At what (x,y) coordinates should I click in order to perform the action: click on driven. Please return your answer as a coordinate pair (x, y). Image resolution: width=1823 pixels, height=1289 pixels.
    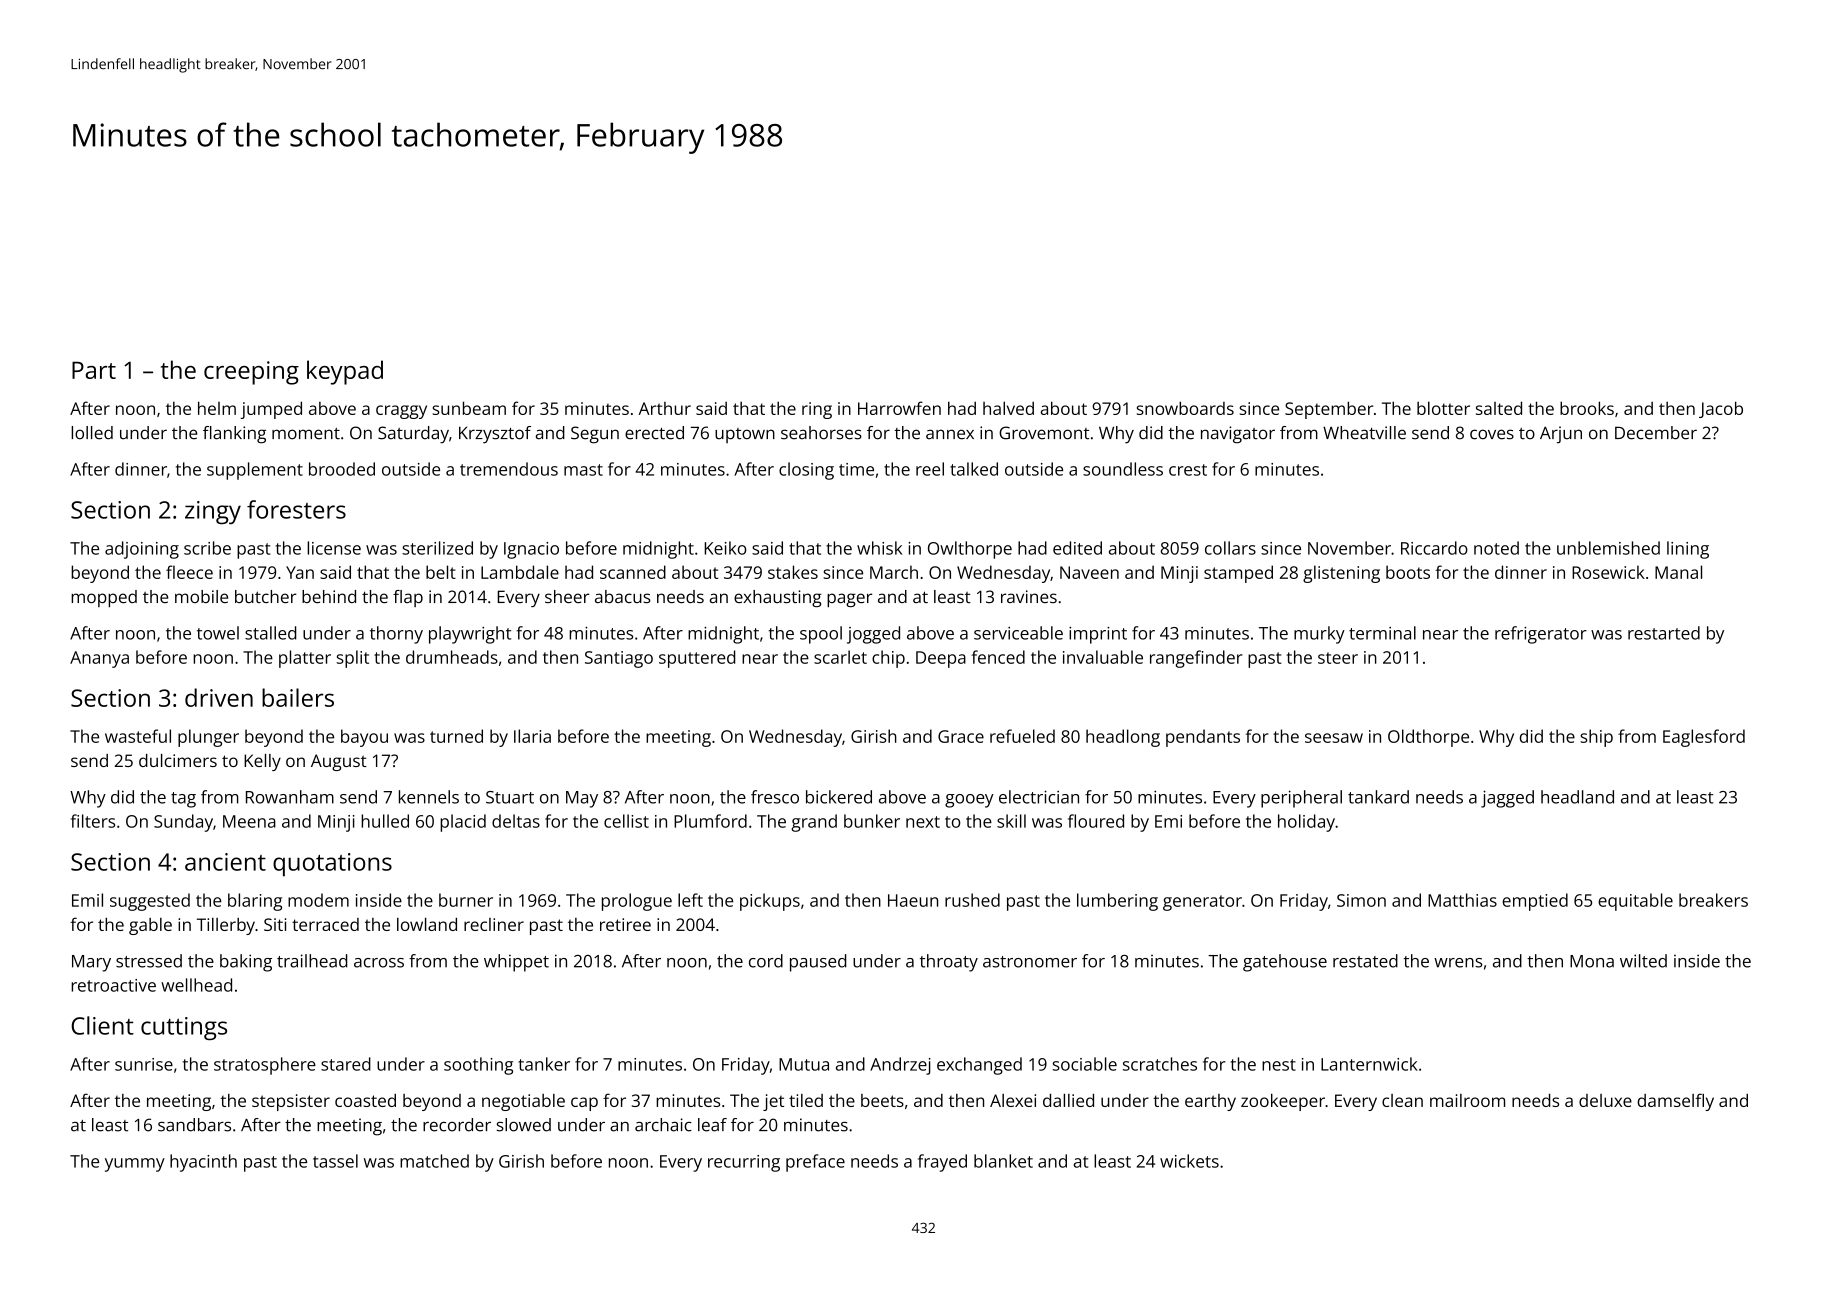
    Looking at the image, I should click on (219, 697).
